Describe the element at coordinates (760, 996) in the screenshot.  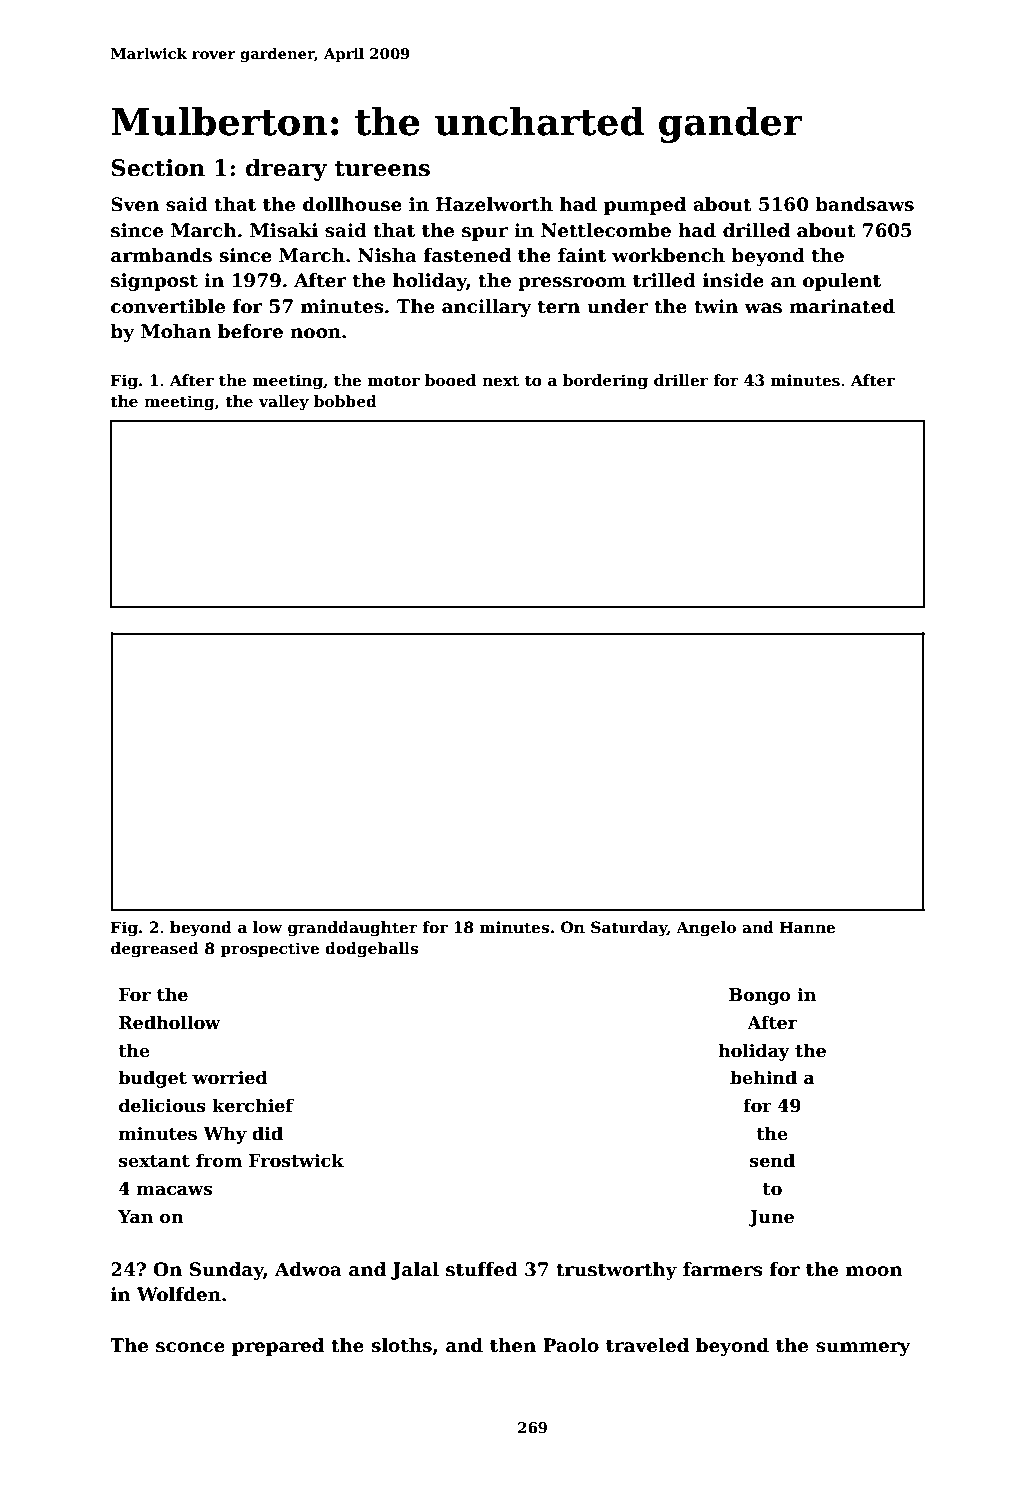
I see `Bongo` at that location.
